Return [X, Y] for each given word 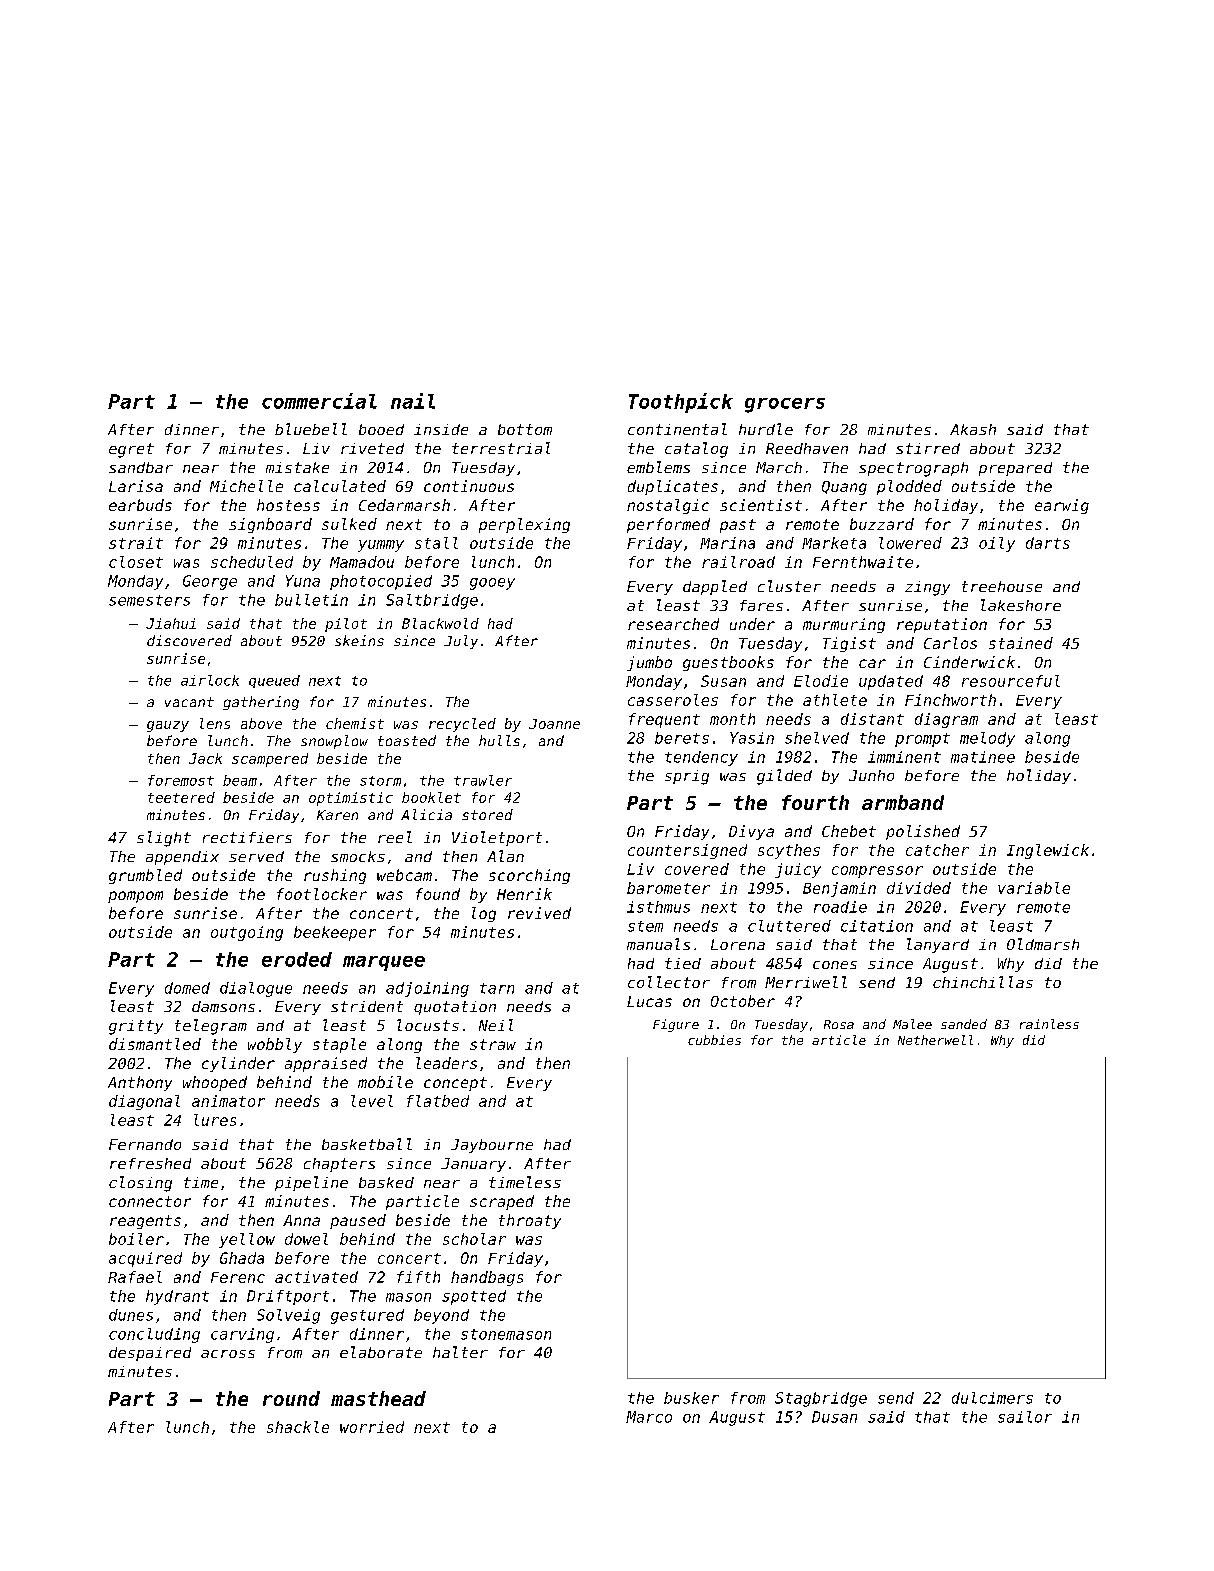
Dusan [834, 1417]
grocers [785, 405]
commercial [319, 401]
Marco [649, 1417]
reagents [145, 1222]
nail [413, 401]
